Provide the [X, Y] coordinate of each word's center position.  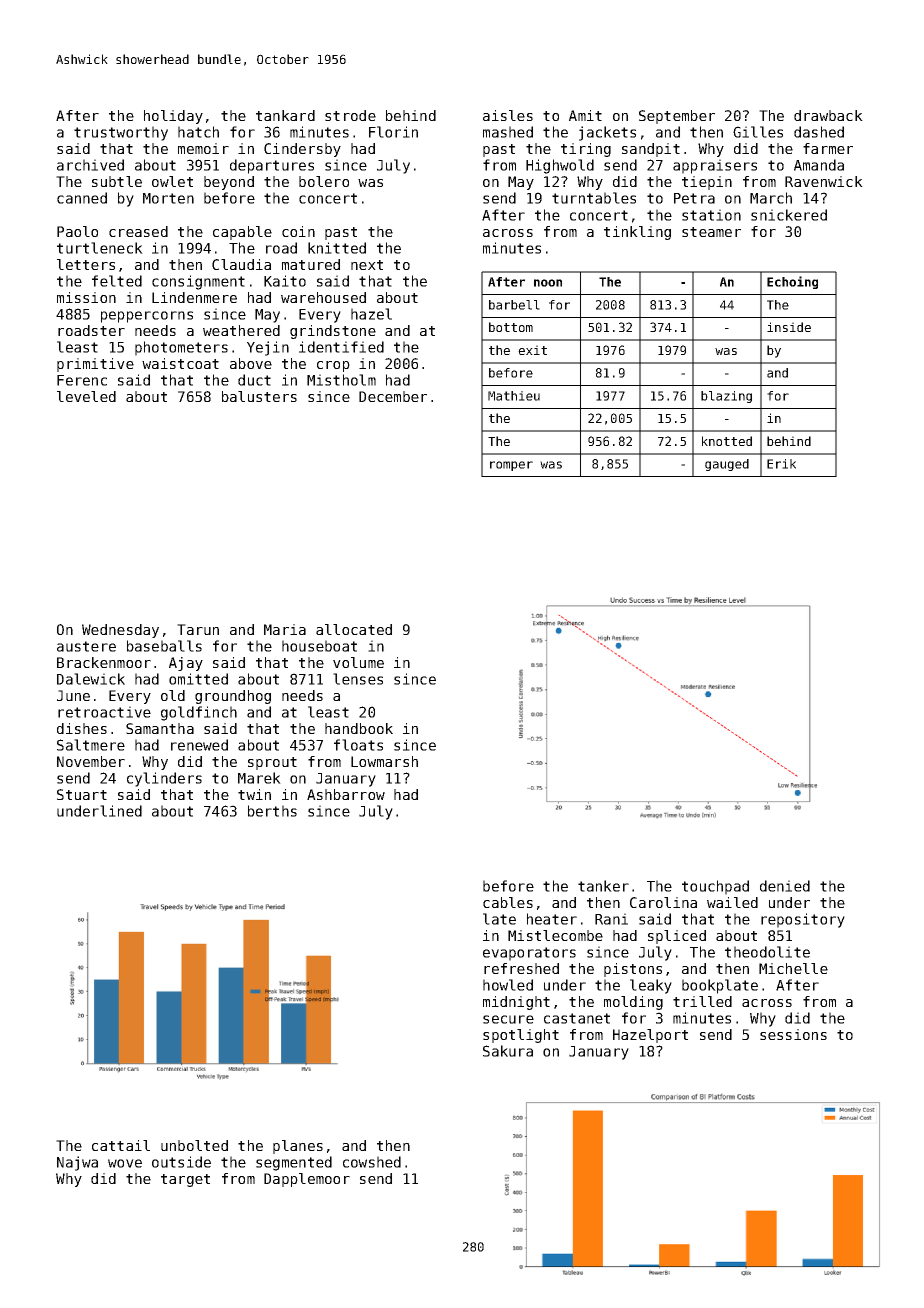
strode [350, 115]
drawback [828, 115]
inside [789, 327]
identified [341, 347]
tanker [603, 886]
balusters [259, 396]
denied [785, 886]
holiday [173, 117]
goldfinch [199, 713]
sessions [793, 1034]
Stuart [82, 794]
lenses [358, 679]
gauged [727, 465]
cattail [121, 1145]
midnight [516, 1003]
